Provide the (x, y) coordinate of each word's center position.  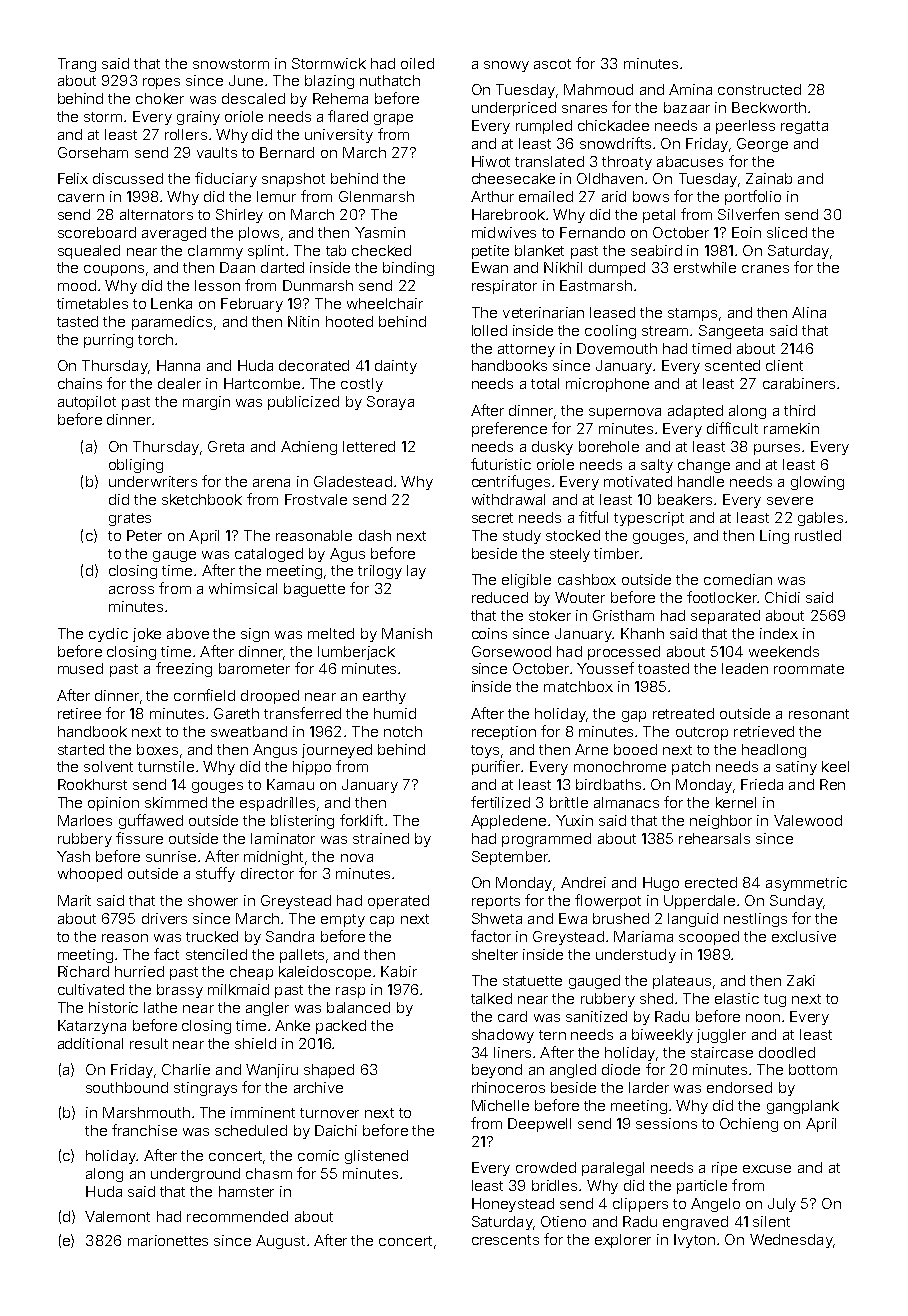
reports (496, 902)
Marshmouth (146, 1112)
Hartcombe (262, 383)
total (545, 383)
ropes (161, 83)
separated (725, 617)
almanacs (626, 802)
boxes (157, 749)
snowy (506, 66)
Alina (809, 312)
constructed (759, 89)
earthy (384, 697)
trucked (212, 936)
